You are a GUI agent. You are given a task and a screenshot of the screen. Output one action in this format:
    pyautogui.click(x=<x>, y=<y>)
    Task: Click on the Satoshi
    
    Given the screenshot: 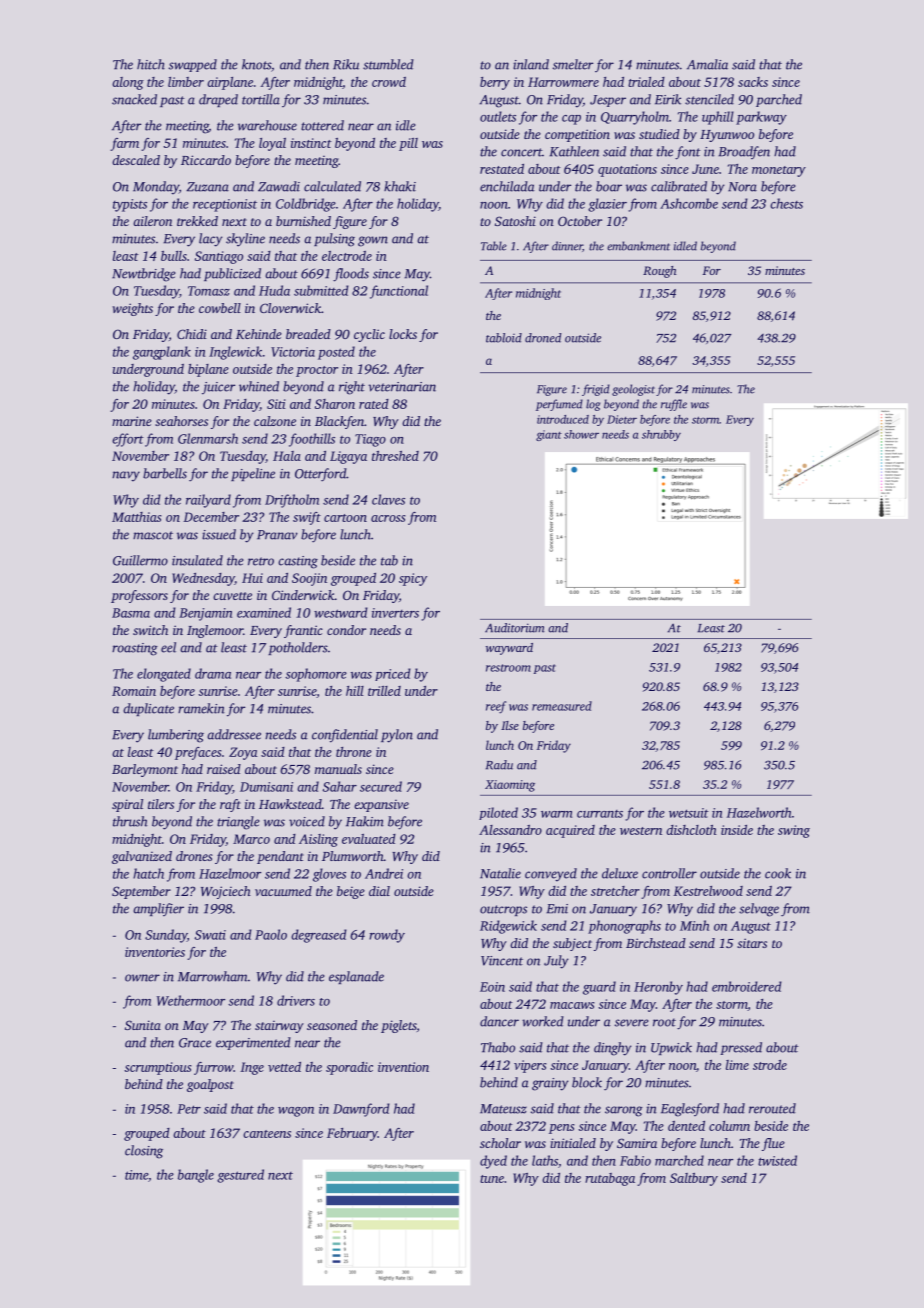 What is the action you would take?
    pyautogui.click(x=515, y=221)
